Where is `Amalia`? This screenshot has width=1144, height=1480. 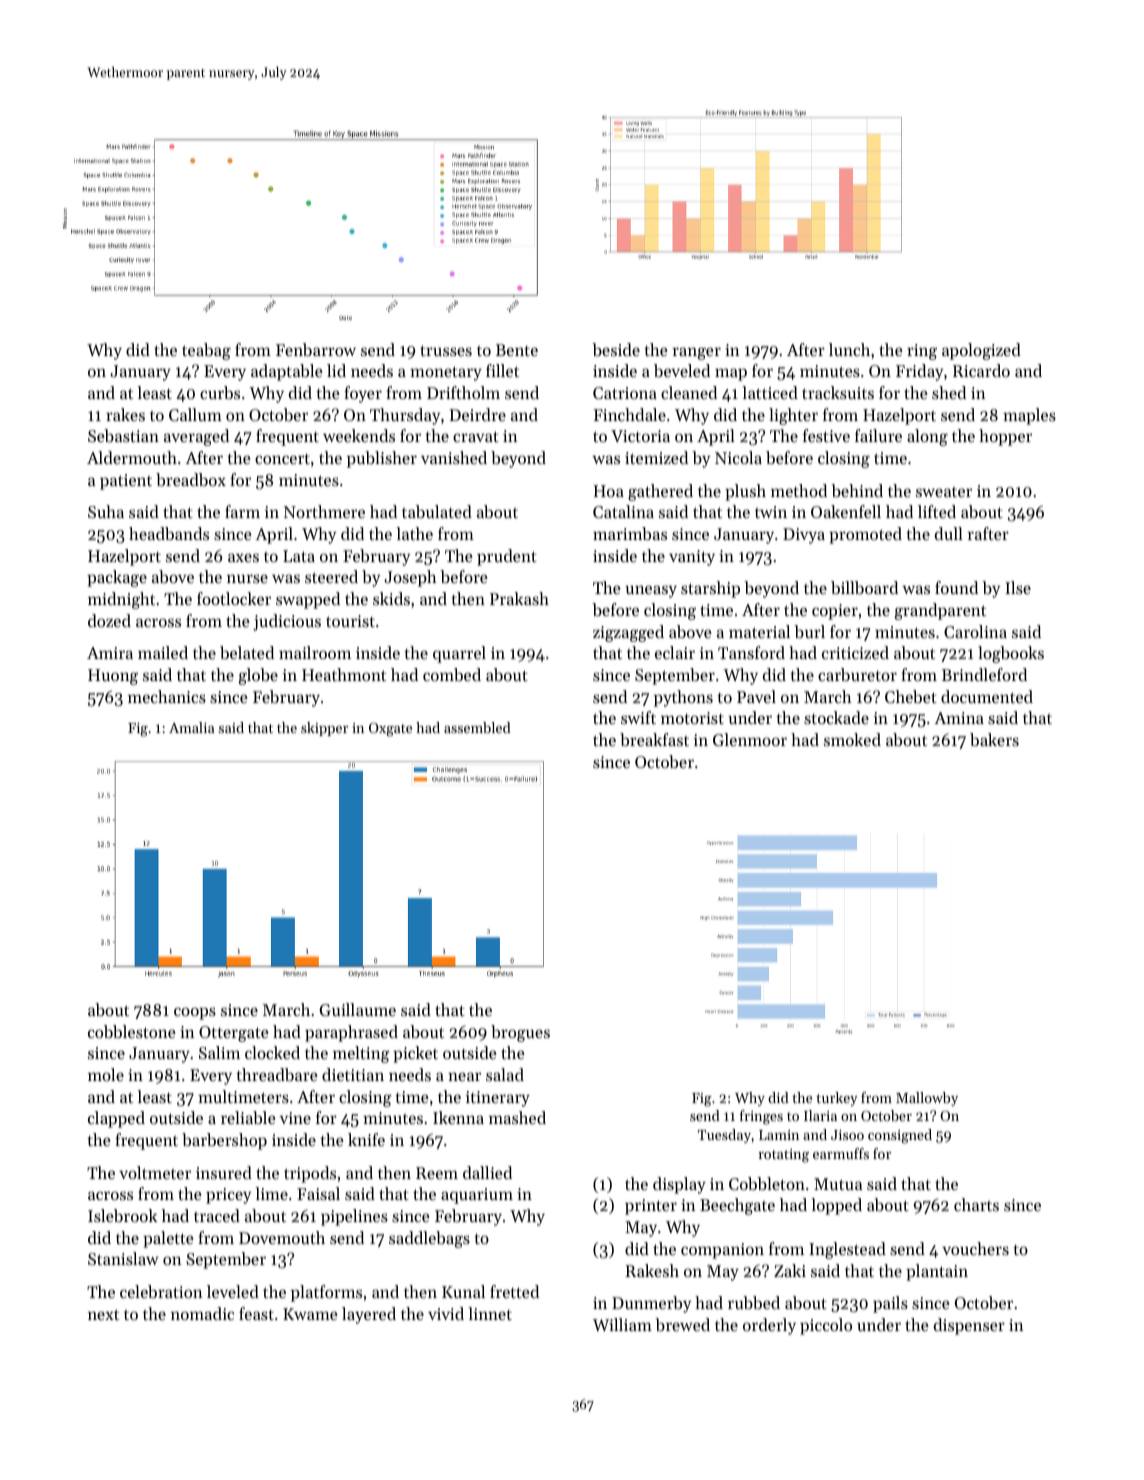 Amalia is located at coordinates (192, 727).
